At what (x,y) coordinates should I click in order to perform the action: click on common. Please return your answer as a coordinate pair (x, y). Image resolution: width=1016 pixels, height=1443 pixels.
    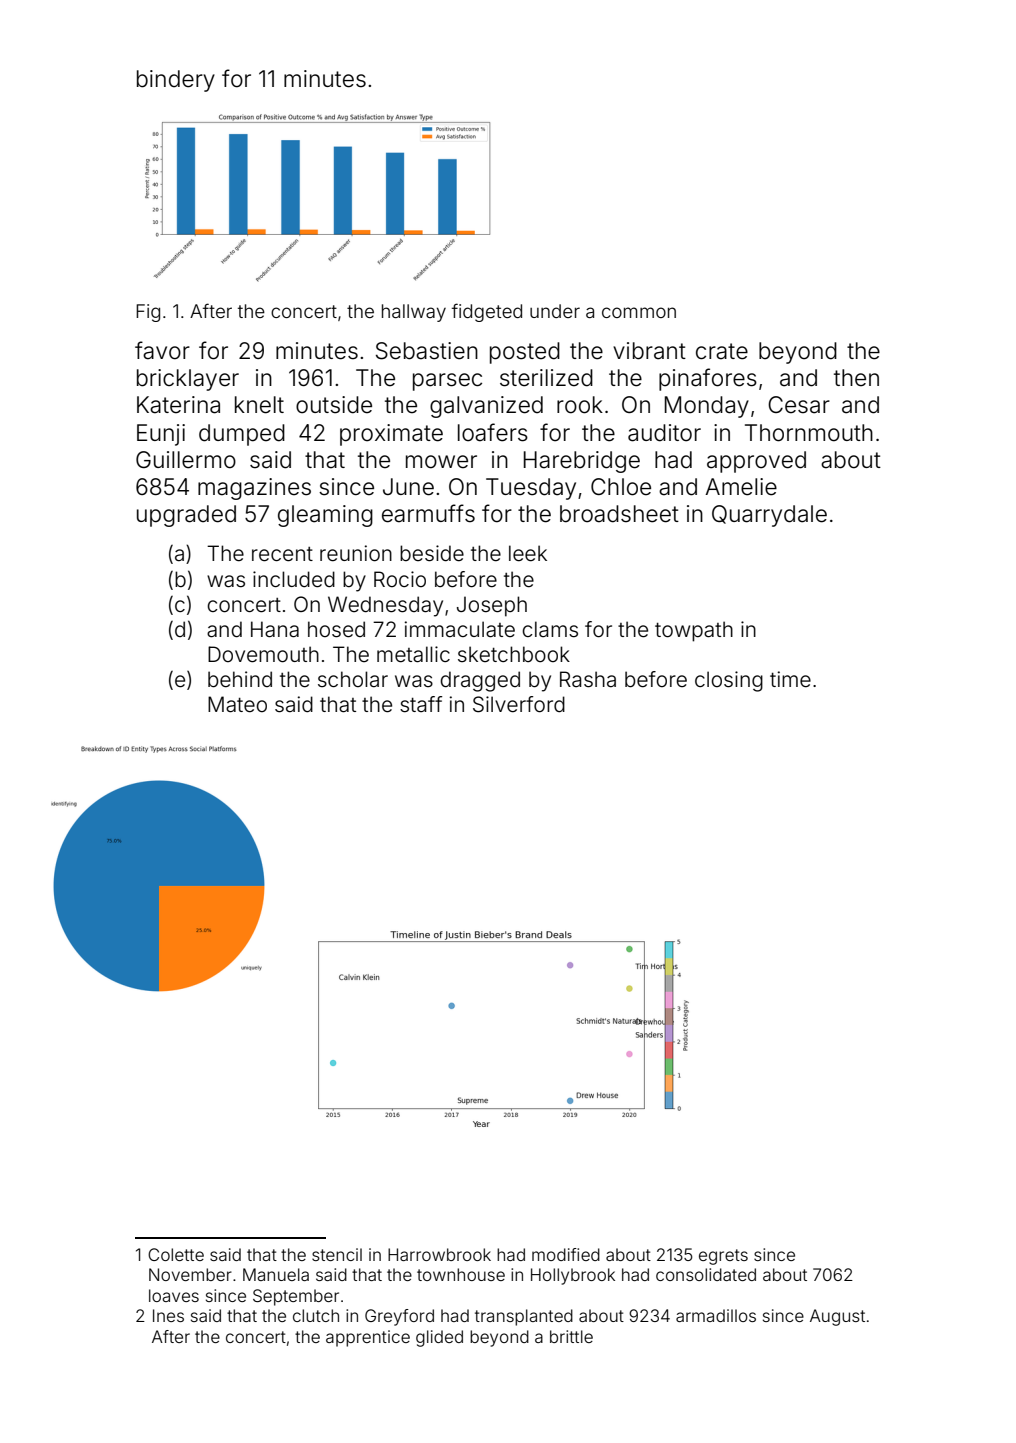
    Looking at the image, I should click on (639, 312).
